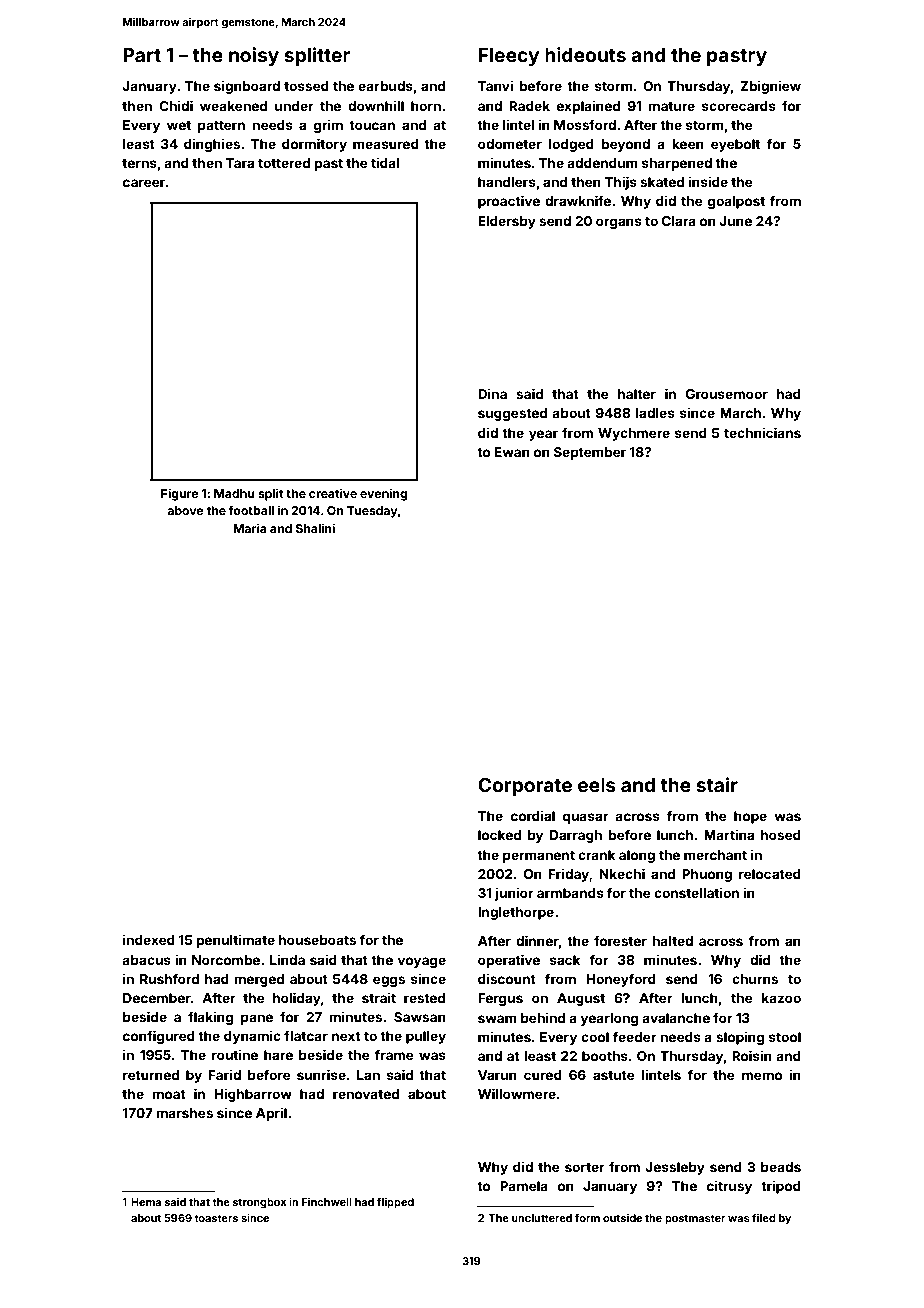 This screenshot has height=1308, width=924. Describe the element at coordinates (235, 941) in the screenshot. I see `penultimate` at that location.
